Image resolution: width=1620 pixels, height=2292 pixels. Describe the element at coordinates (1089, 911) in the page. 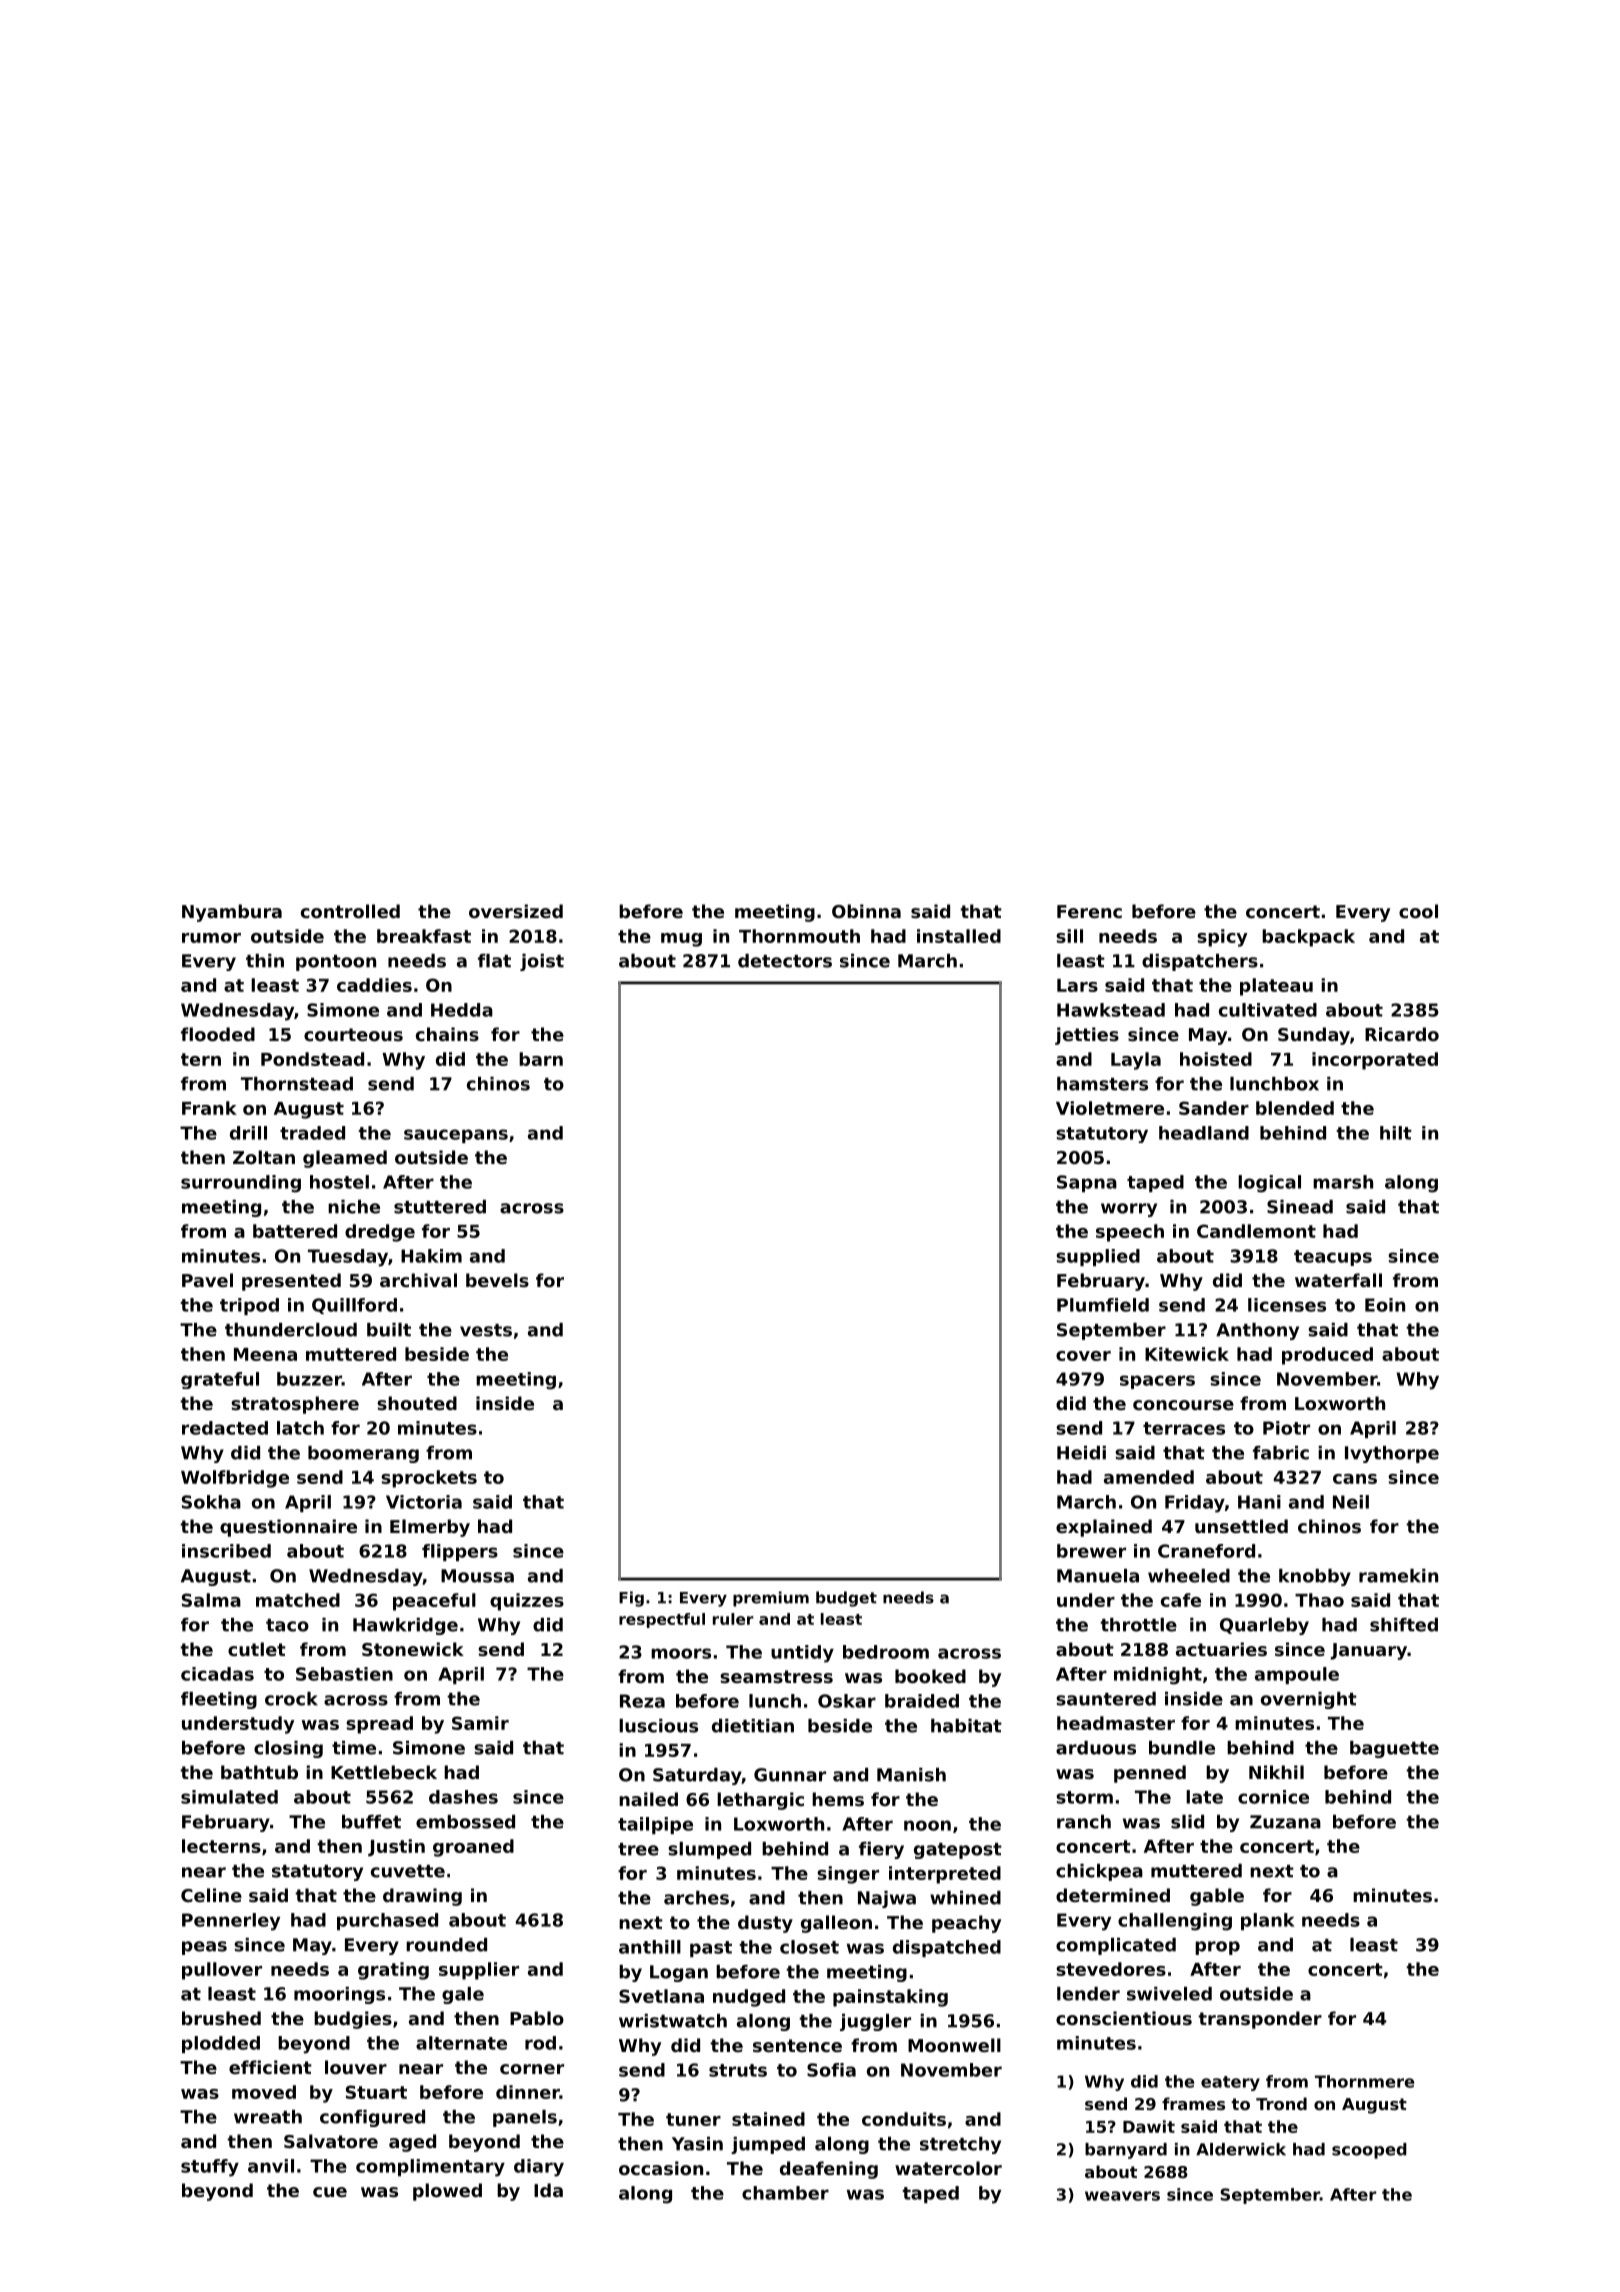

I see `Ferenc` at that location.
